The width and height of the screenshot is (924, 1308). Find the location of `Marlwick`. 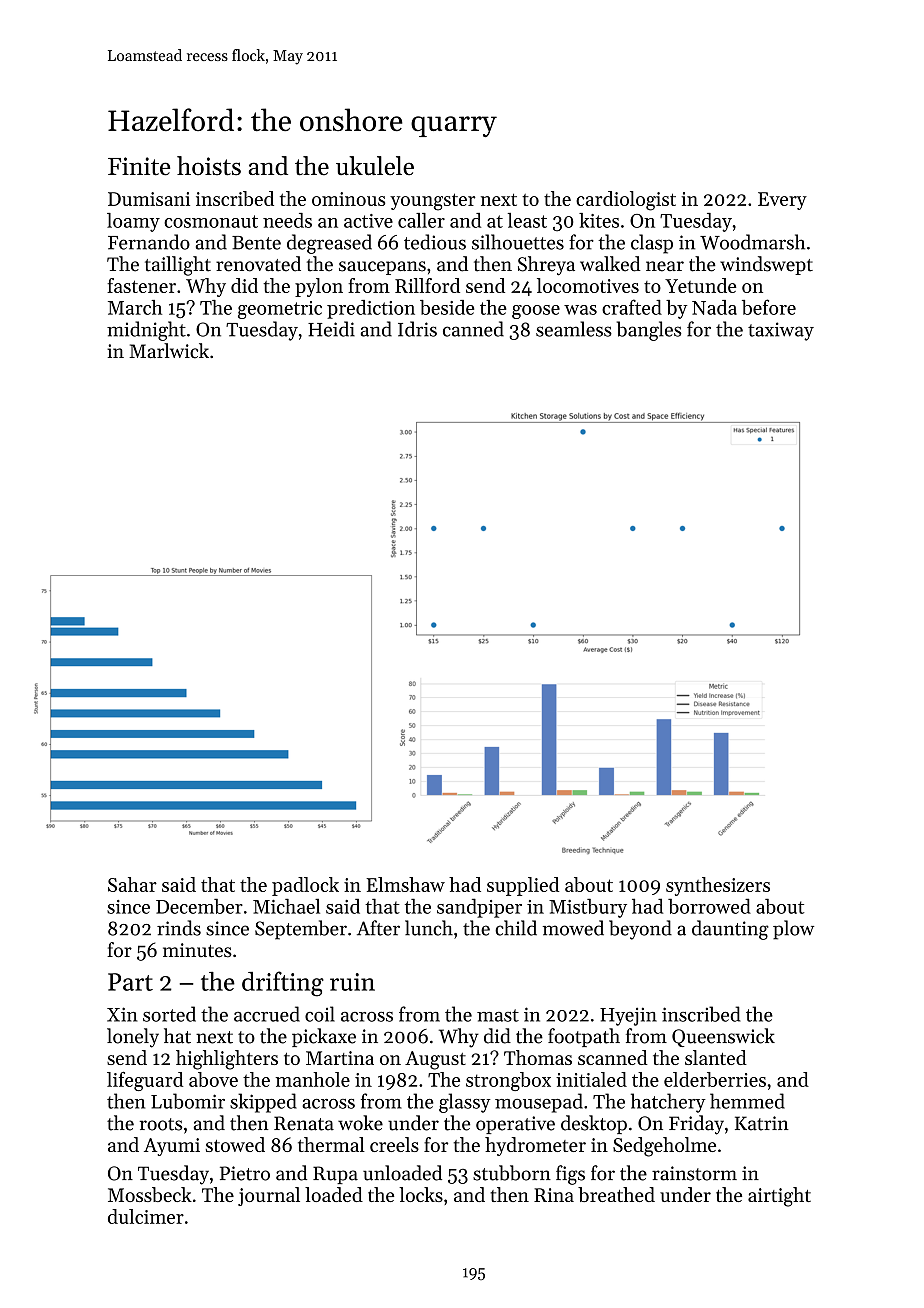

Marlwick is located at coordinates (169, 351).
